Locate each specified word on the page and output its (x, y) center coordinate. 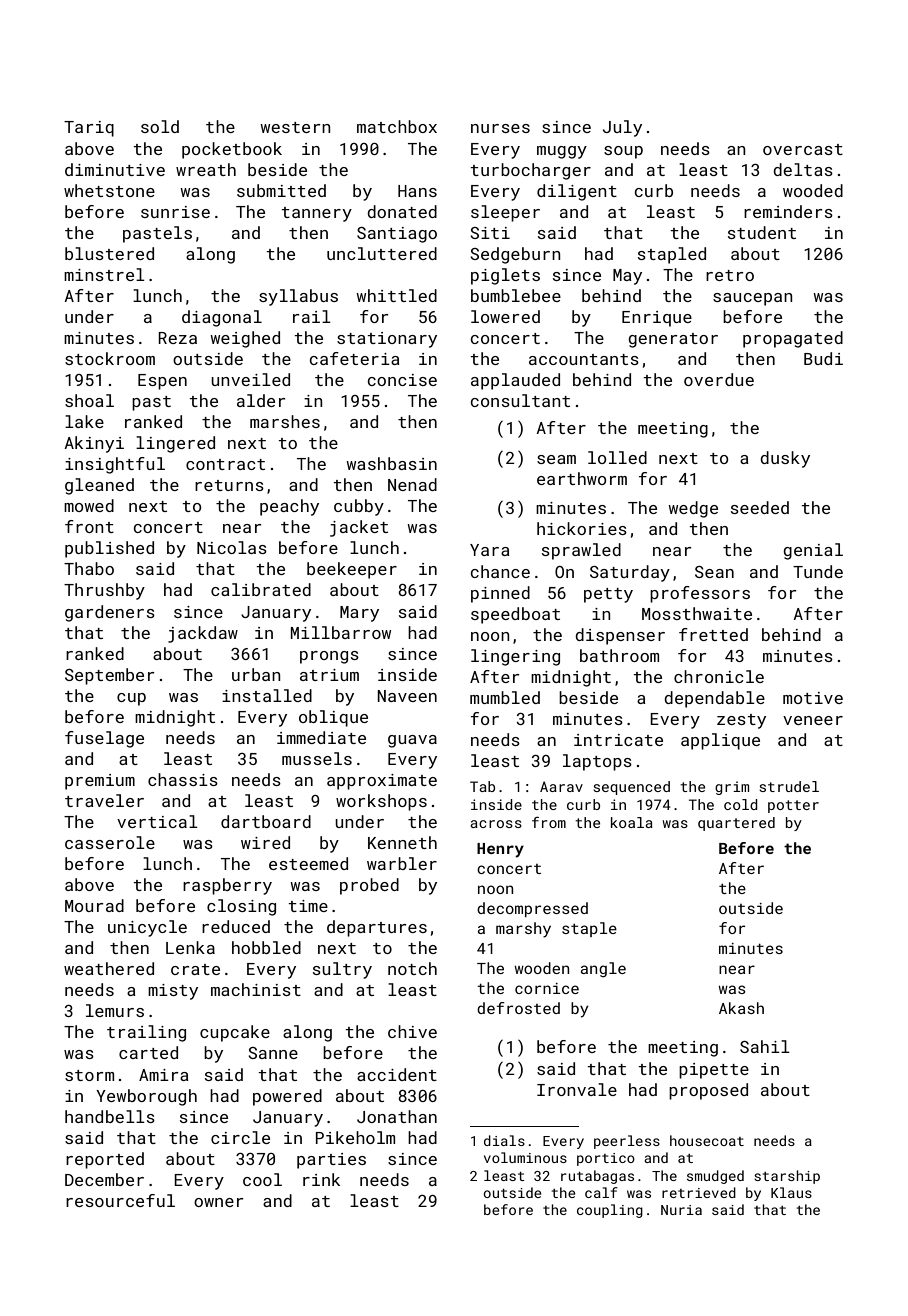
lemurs (115, 1010)
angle (603, 969)
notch (412, 968)
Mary (359, 614)
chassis (183, 779)
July (622, 128)
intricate (618, 740)
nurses (500, 128)
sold (160, 126)
